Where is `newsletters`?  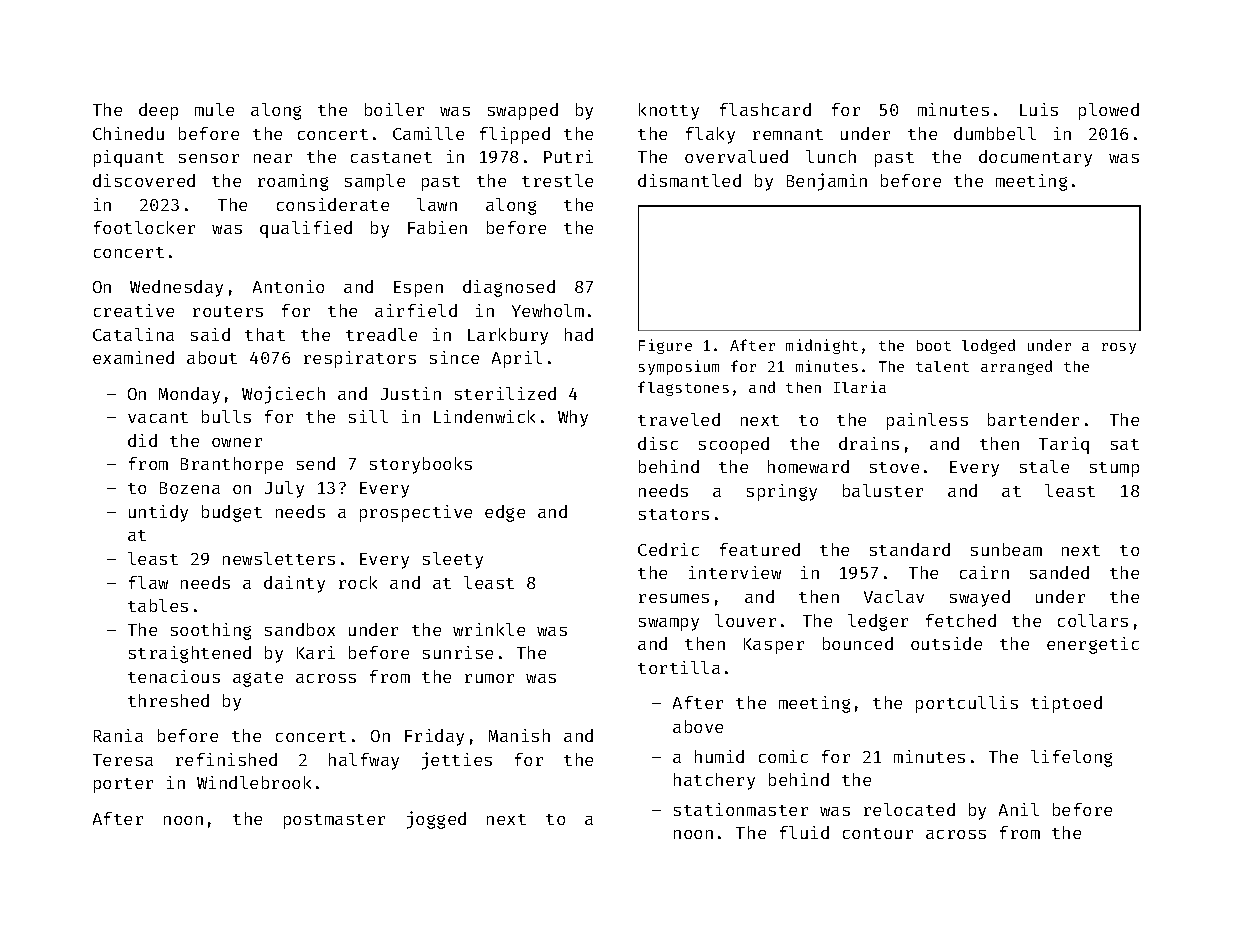 newsletters is located at coordinates (279, 558).
